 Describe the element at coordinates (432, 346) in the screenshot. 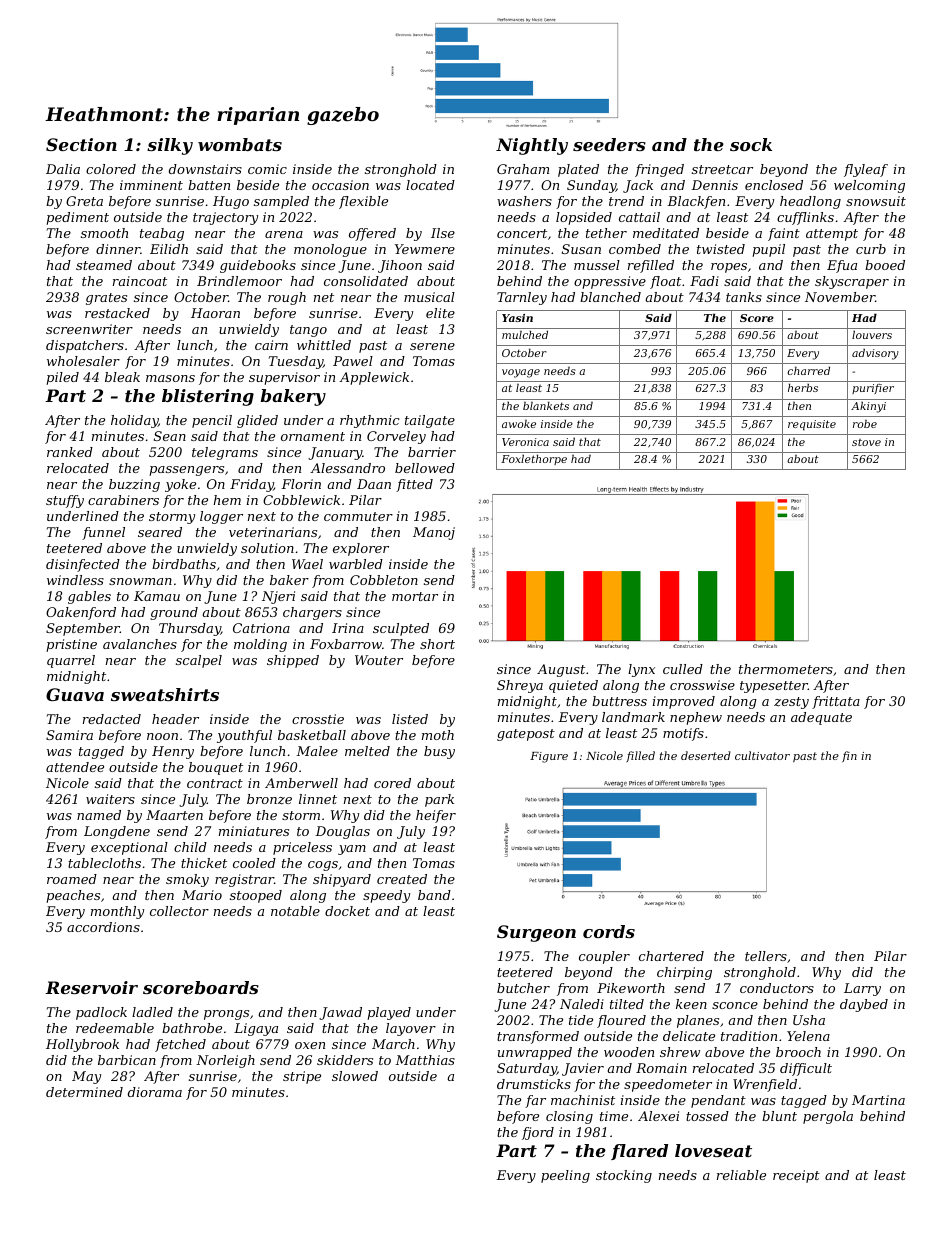

I see `serene` at that location.
